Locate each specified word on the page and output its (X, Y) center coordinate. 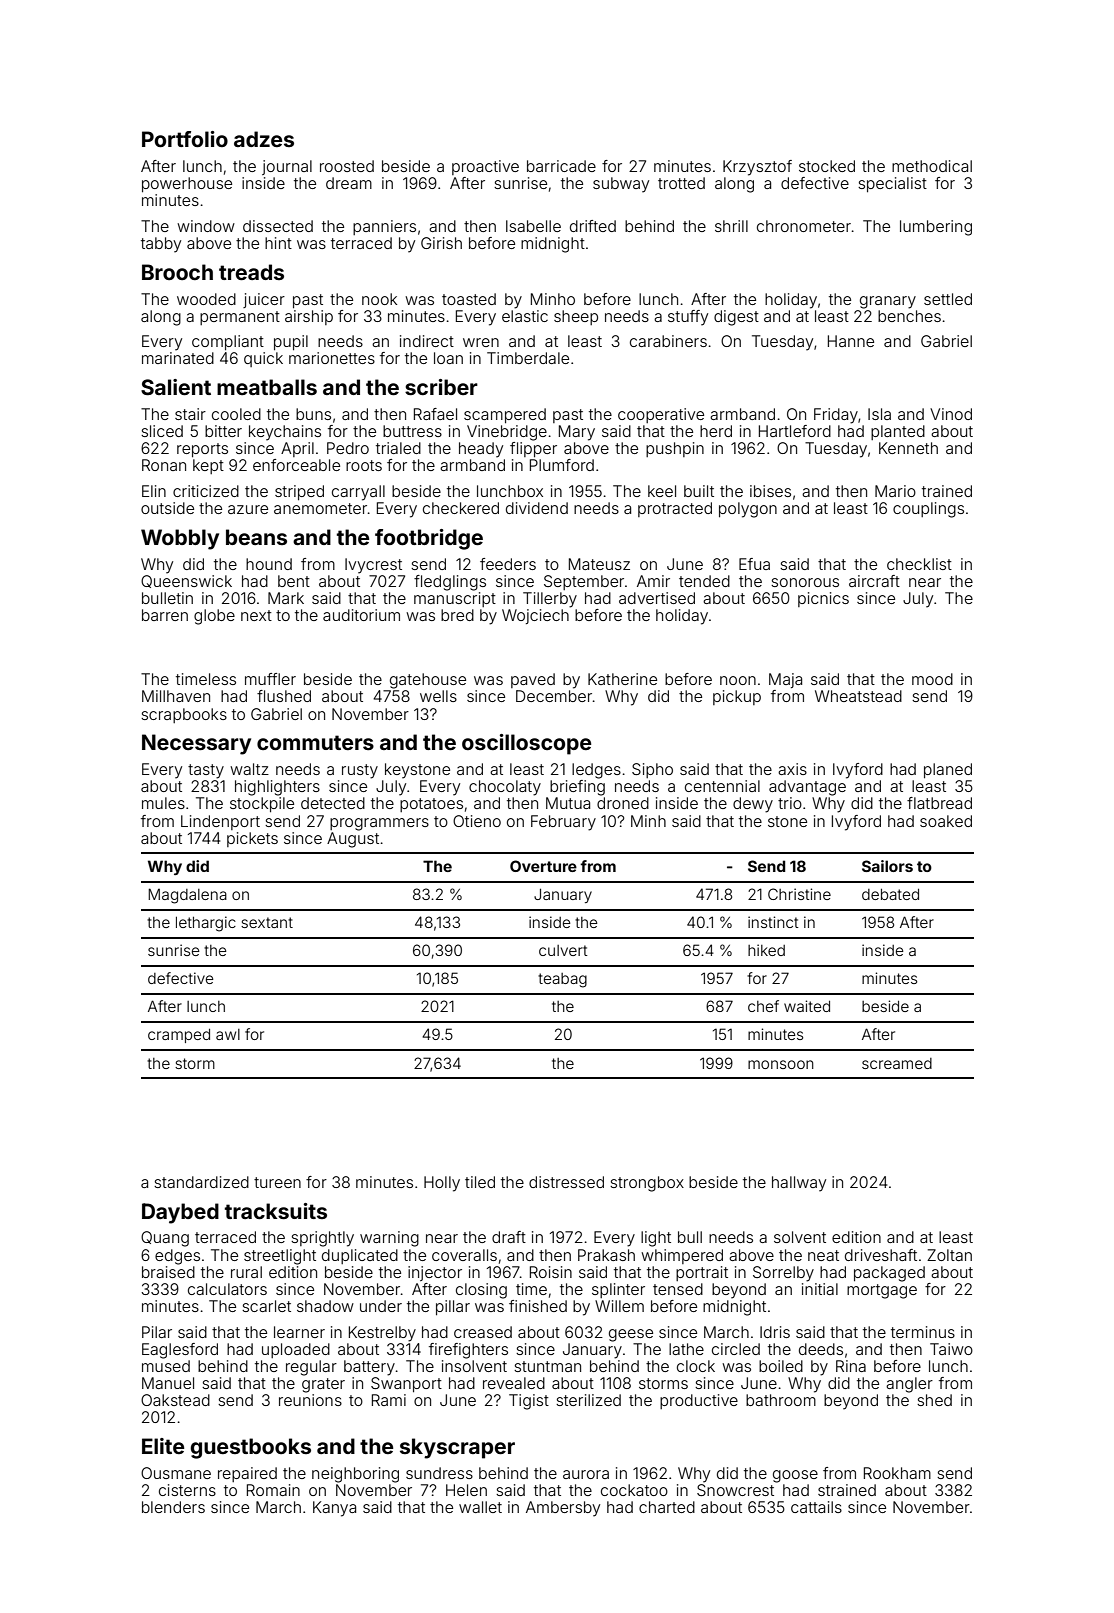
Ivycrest (373, 566)
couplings (928, 510)
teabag (562, 980)
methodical (932, 166)
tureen (277, 1182)
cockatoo (634, 1490)
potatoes (431, 805)
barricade (561, 166)
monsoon (781, 1064)
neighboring (355, 1475)
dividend (537, 508)
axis (792, 769)
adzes (264, 139)
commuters (315, 742)
